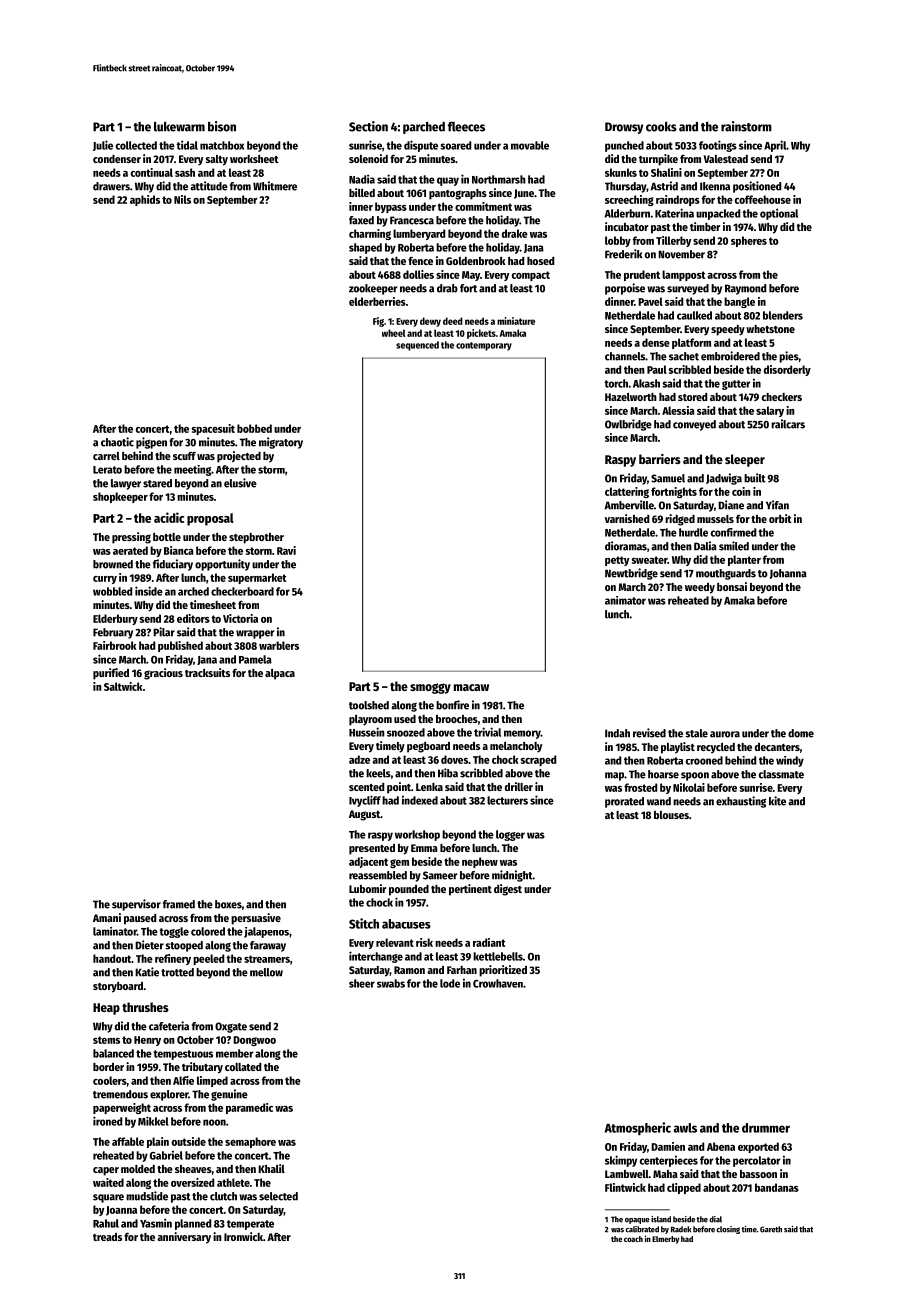  I want to click on risk, so click(424, 942).
